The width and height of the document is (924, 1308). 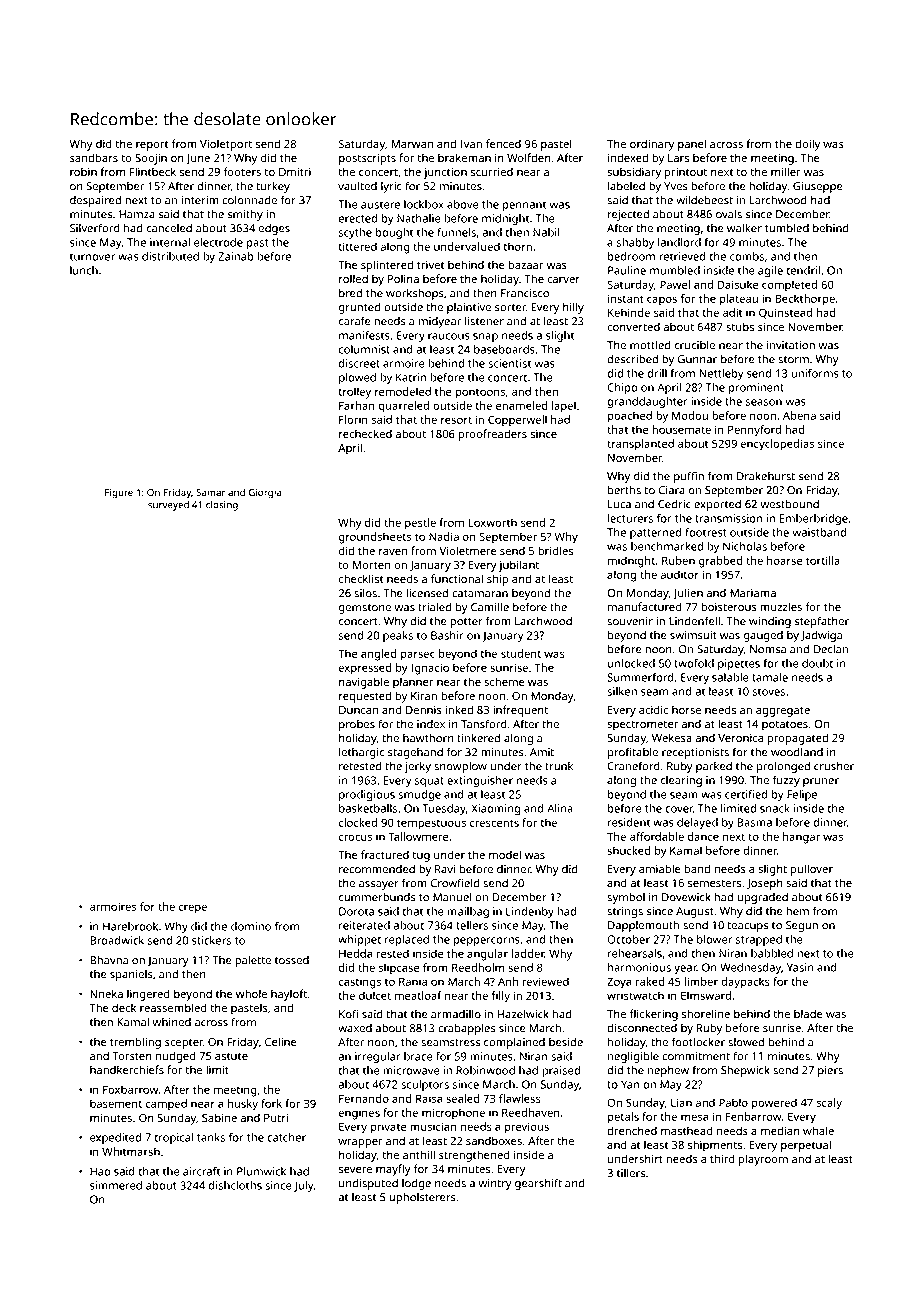 I want to click on wildebeest, so click(x=704, y=200).
